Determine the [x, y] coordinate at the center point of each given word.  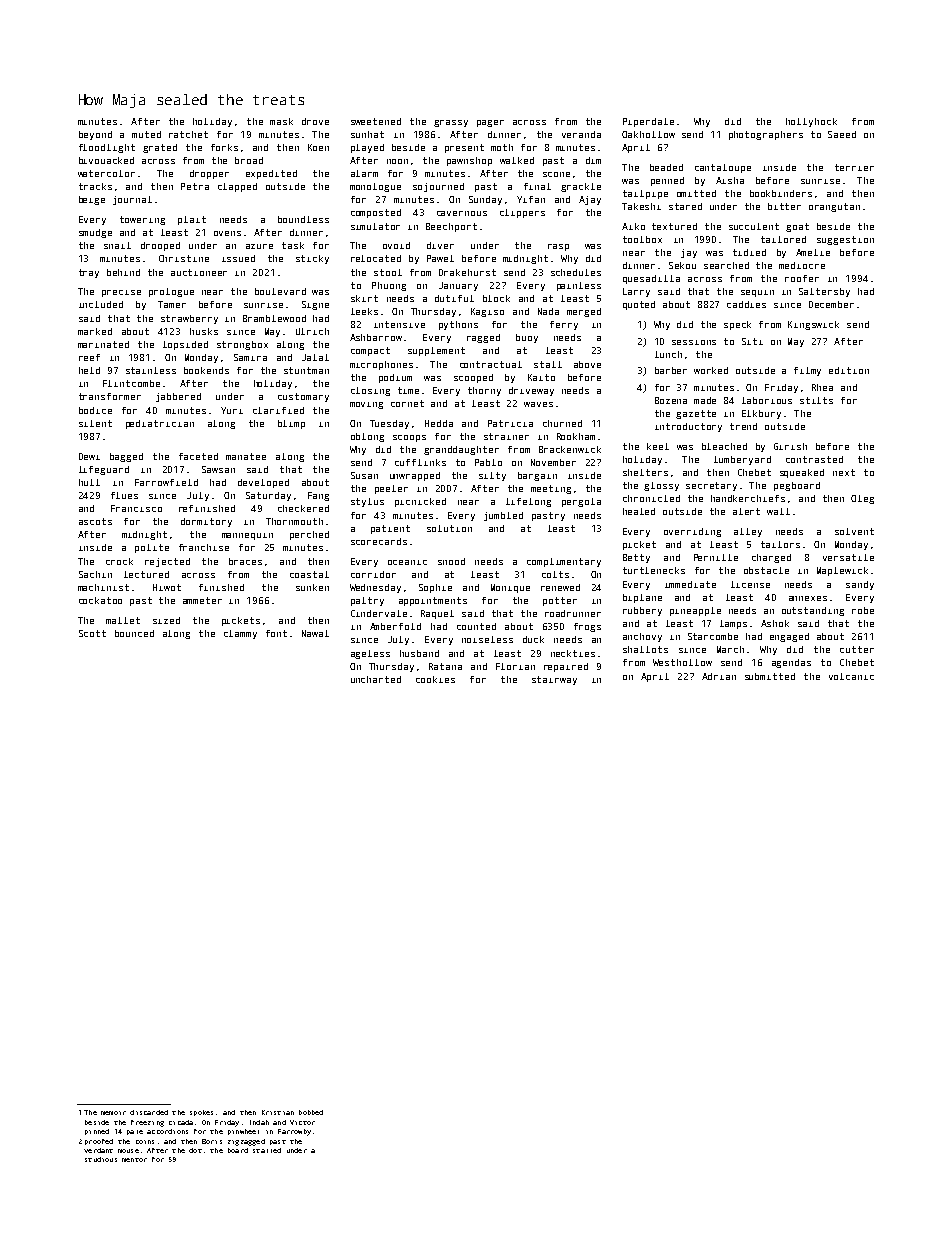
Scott [92, 633]
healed [639, 511]
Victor [302, 1122]
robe [863, 610]
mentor [134, 1160]
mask [281, 121]
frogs [587, 627]
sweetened [376, 121]
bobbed [311, 1112]
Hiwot [167, 587]
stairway [554, 680]
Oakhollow [648, 134]
